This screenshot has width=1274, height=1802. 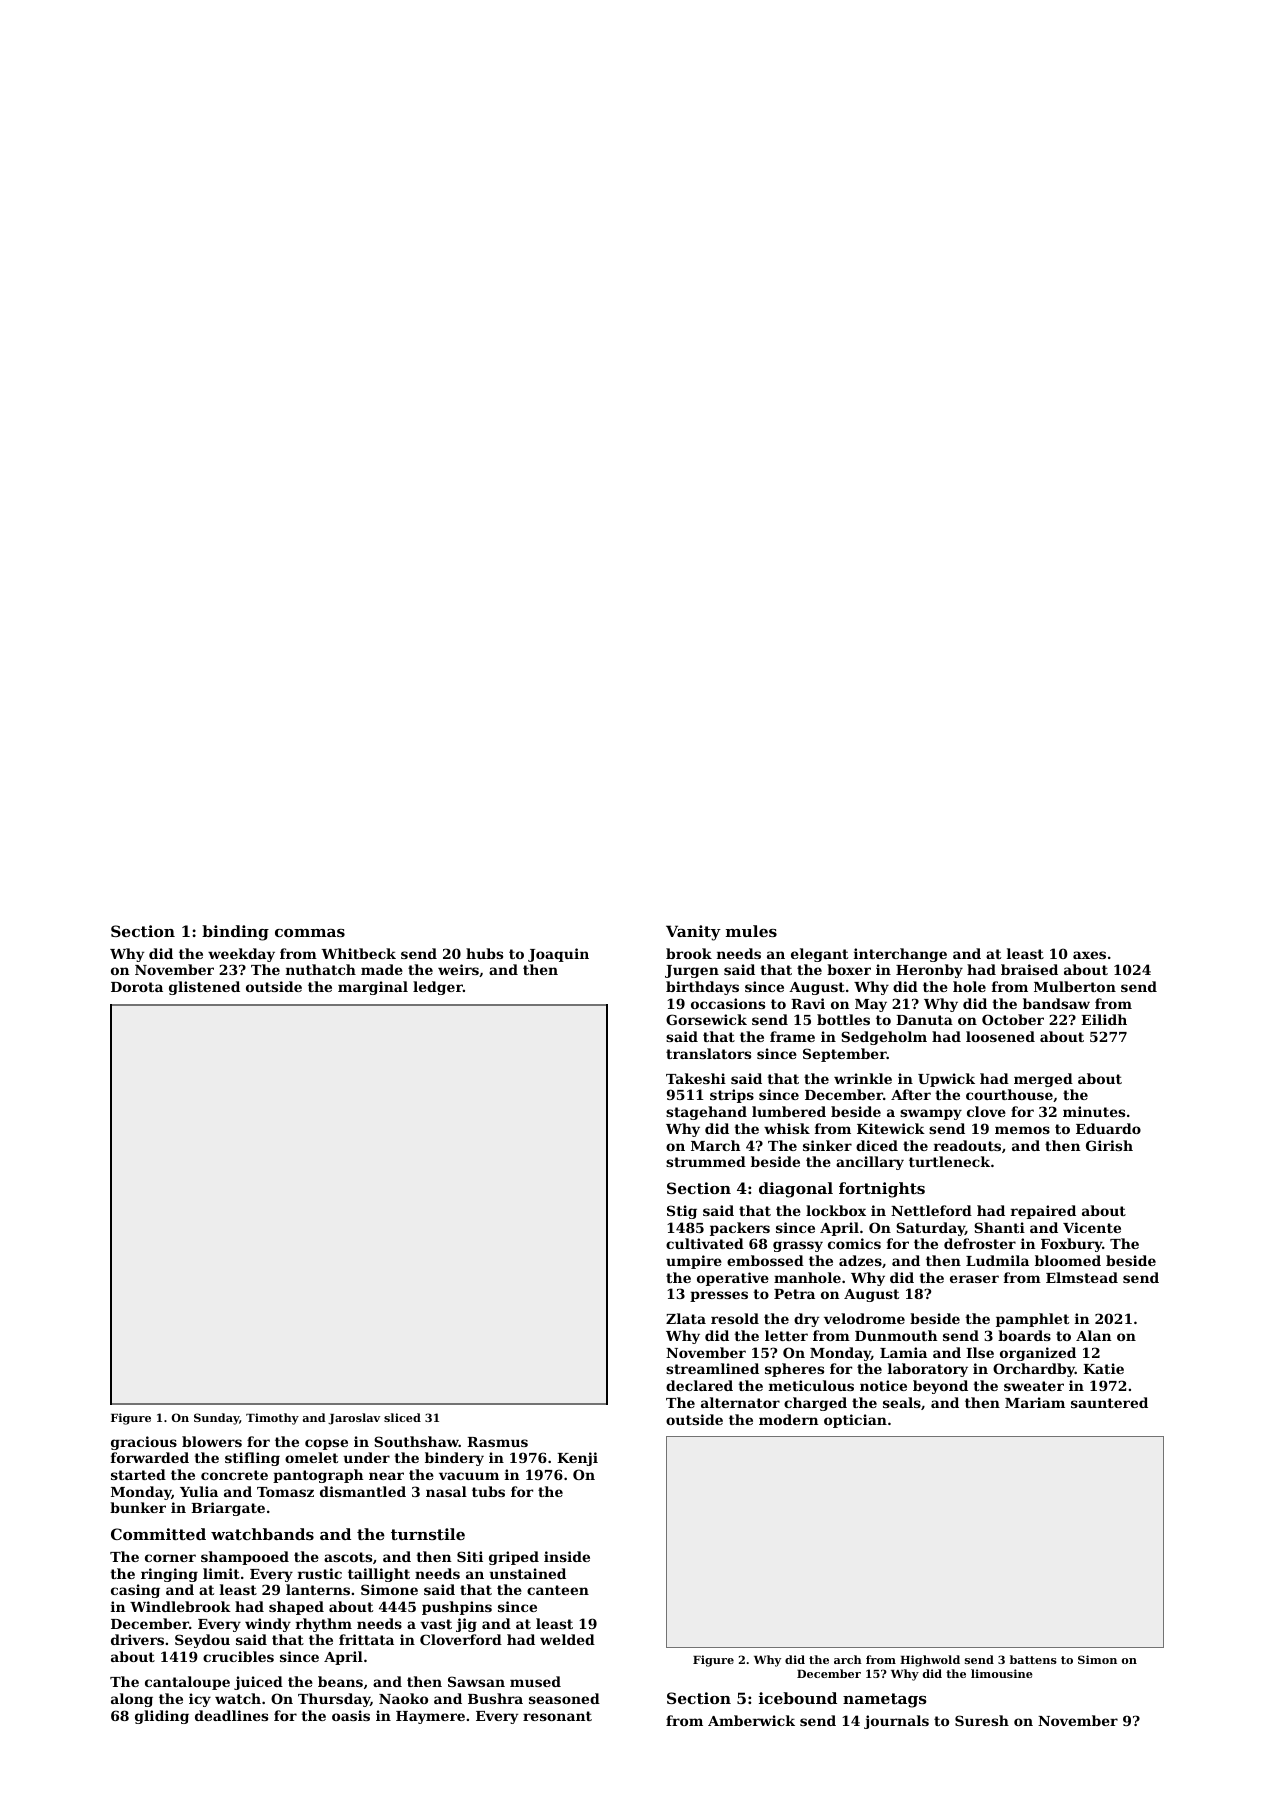 What do you see at coordinates (706, 1161) in the screenshot?
I see `strummed` at bounding box center [706, 1161].
